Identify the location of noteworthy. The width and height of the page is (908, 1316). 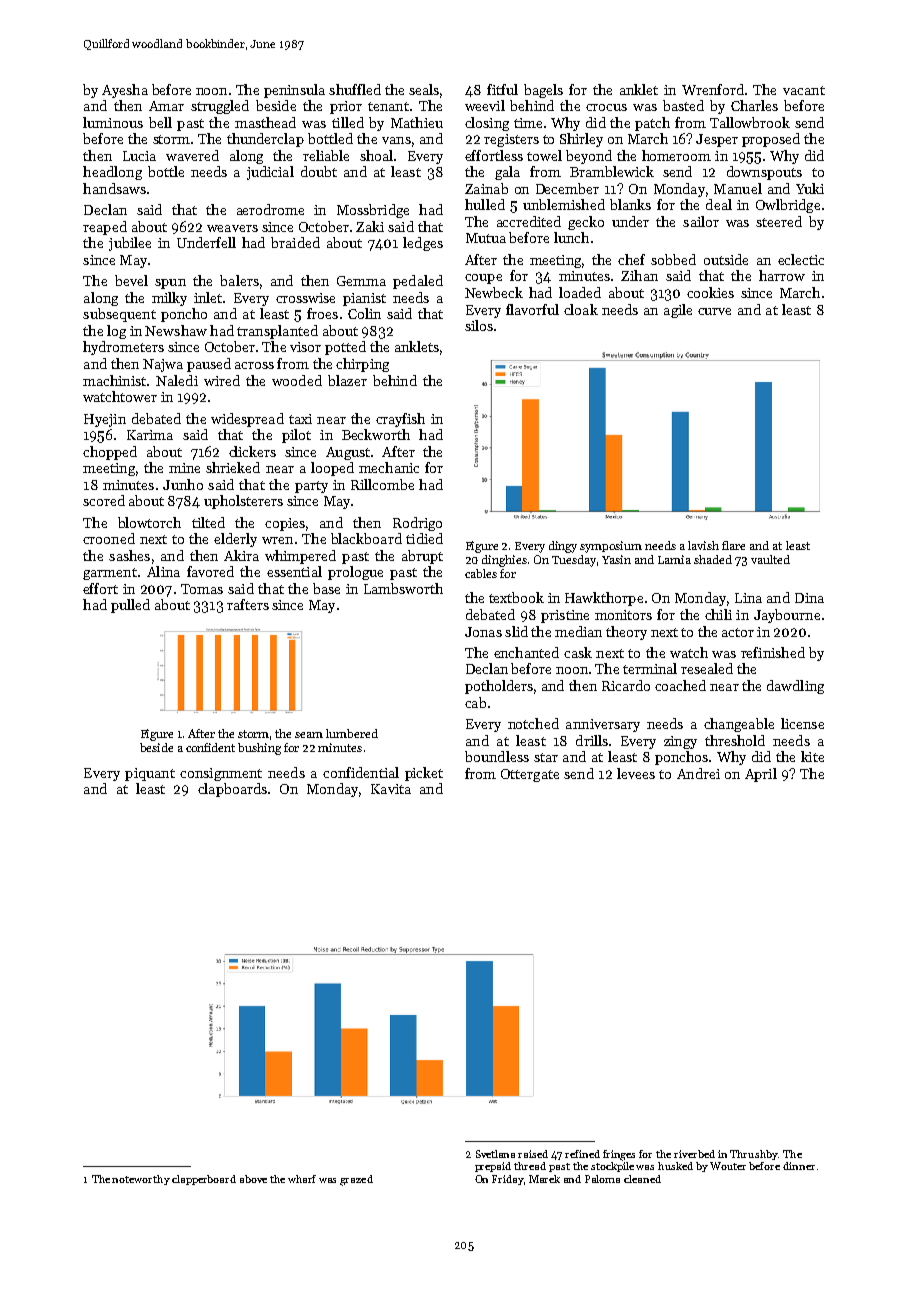
(141, 1180).
